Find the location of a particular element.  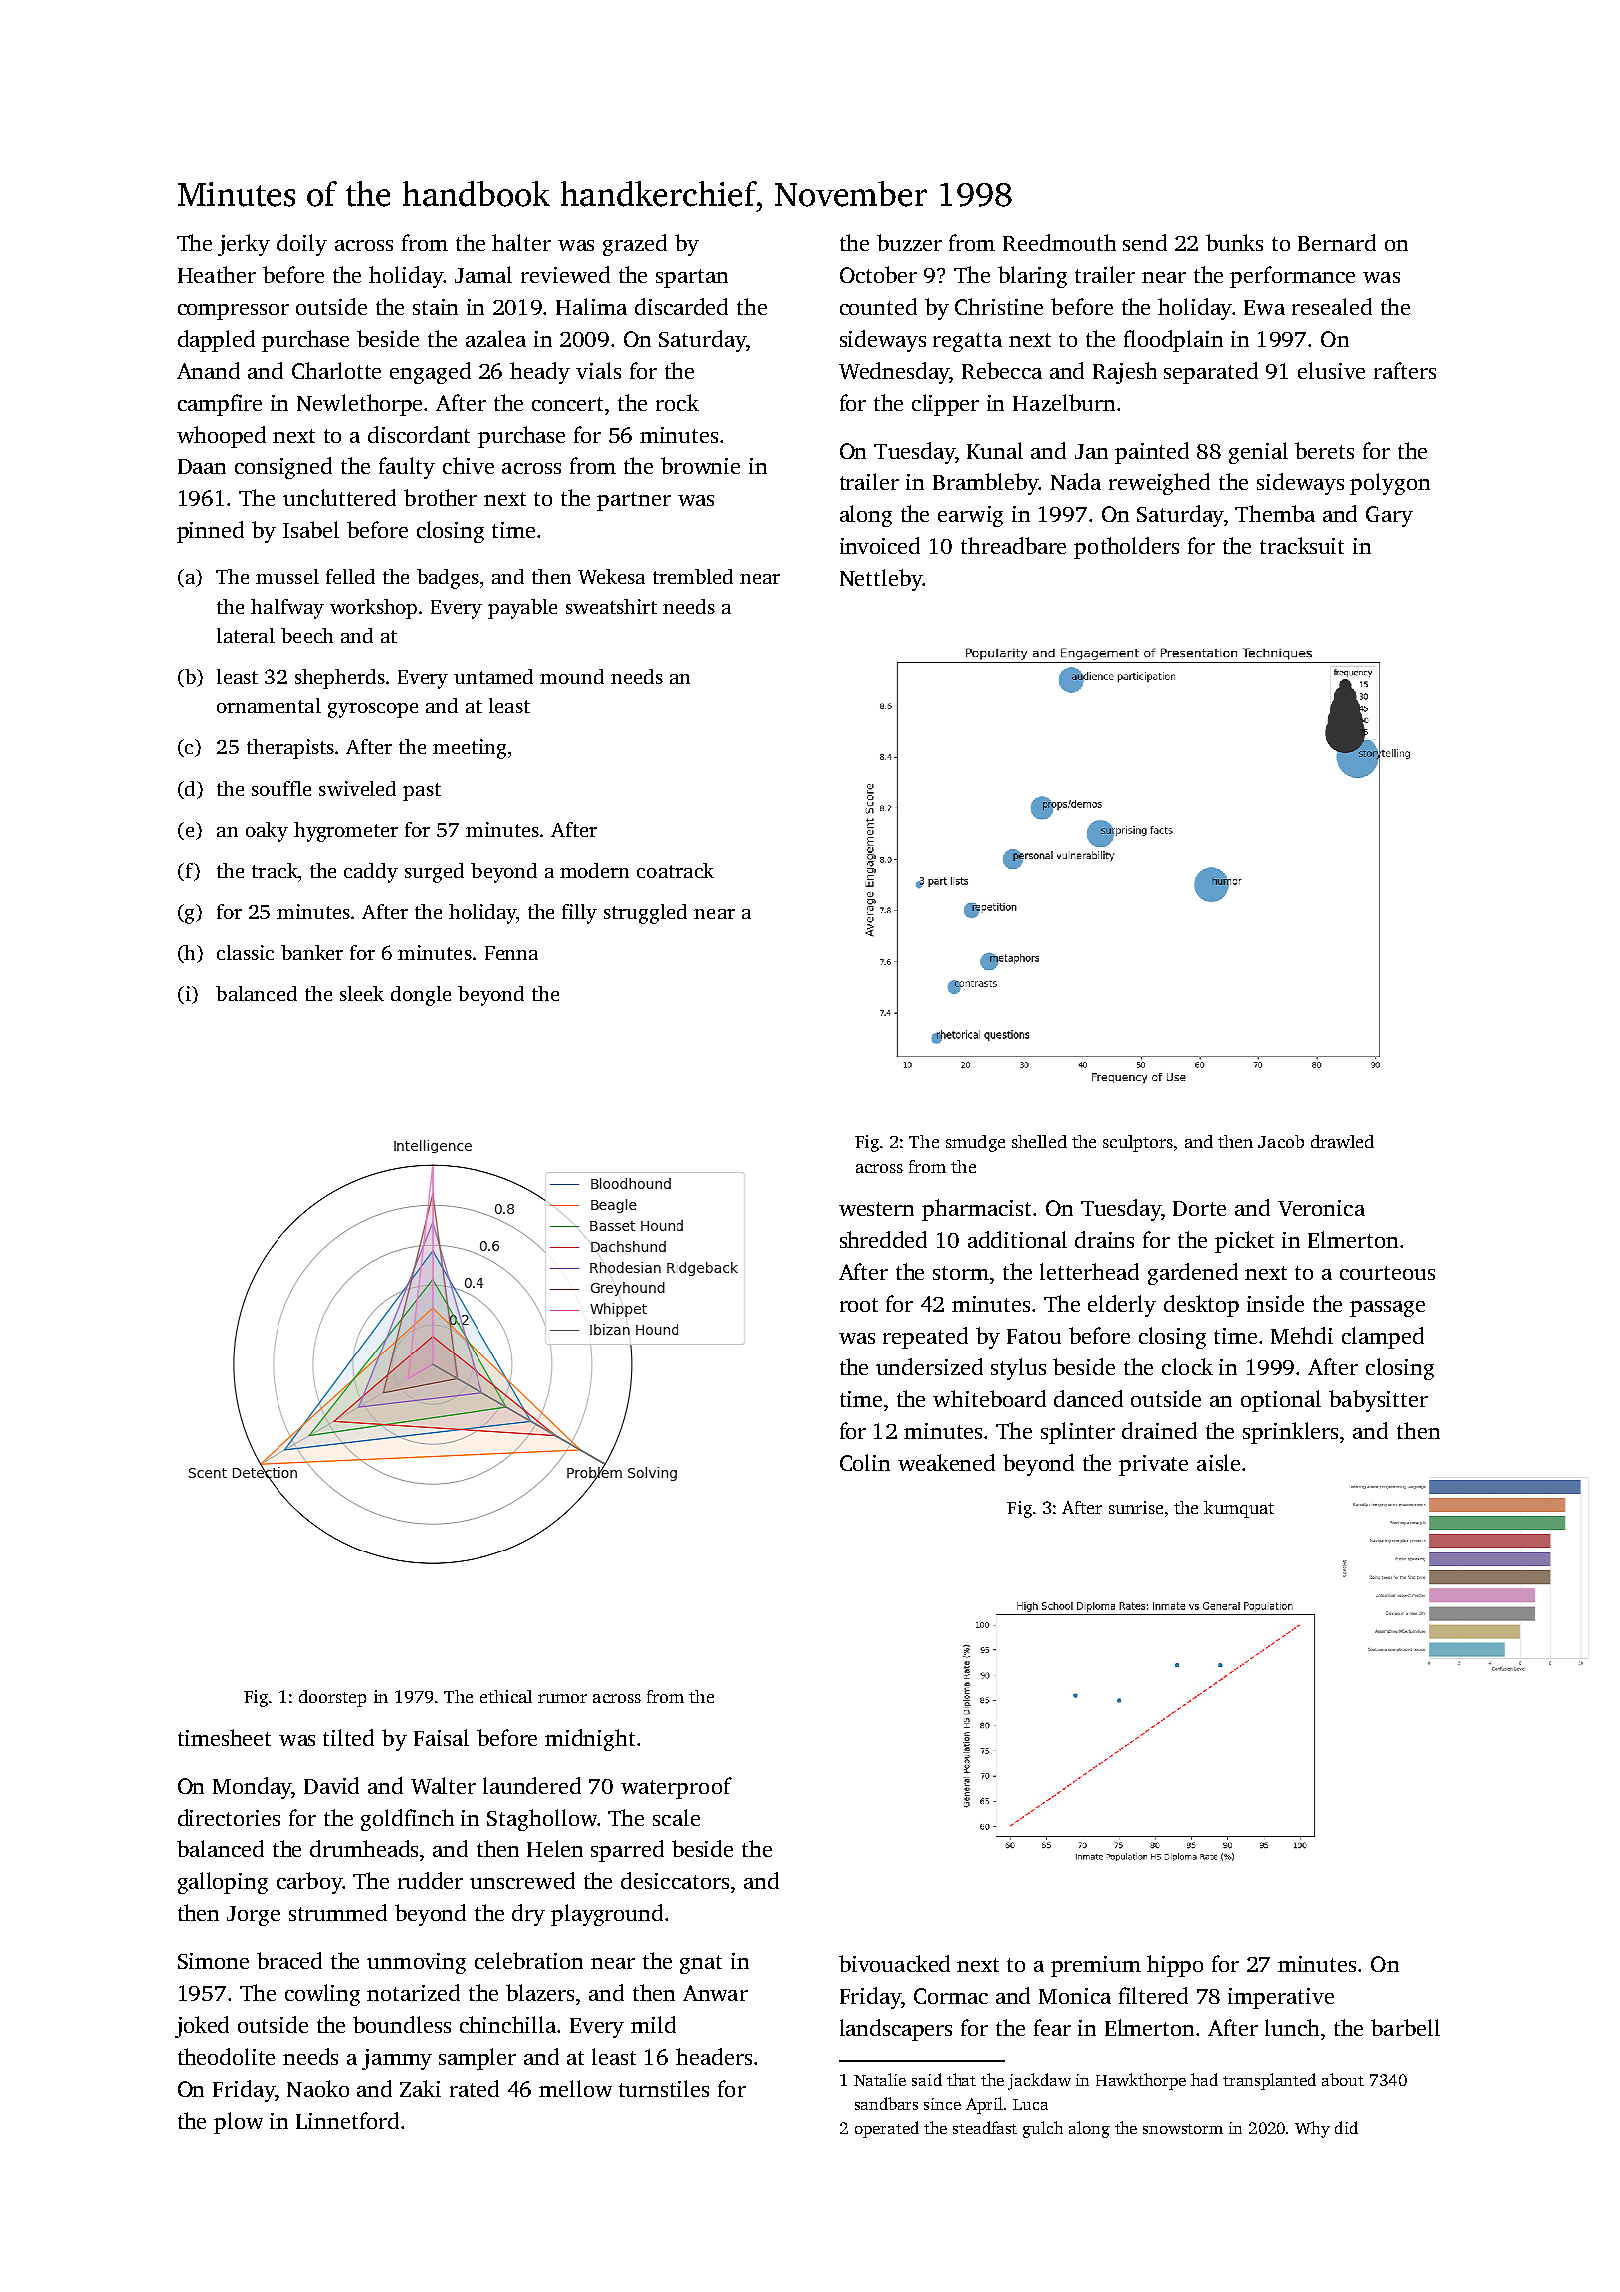

struggled is located at coordinates (645, 914).
